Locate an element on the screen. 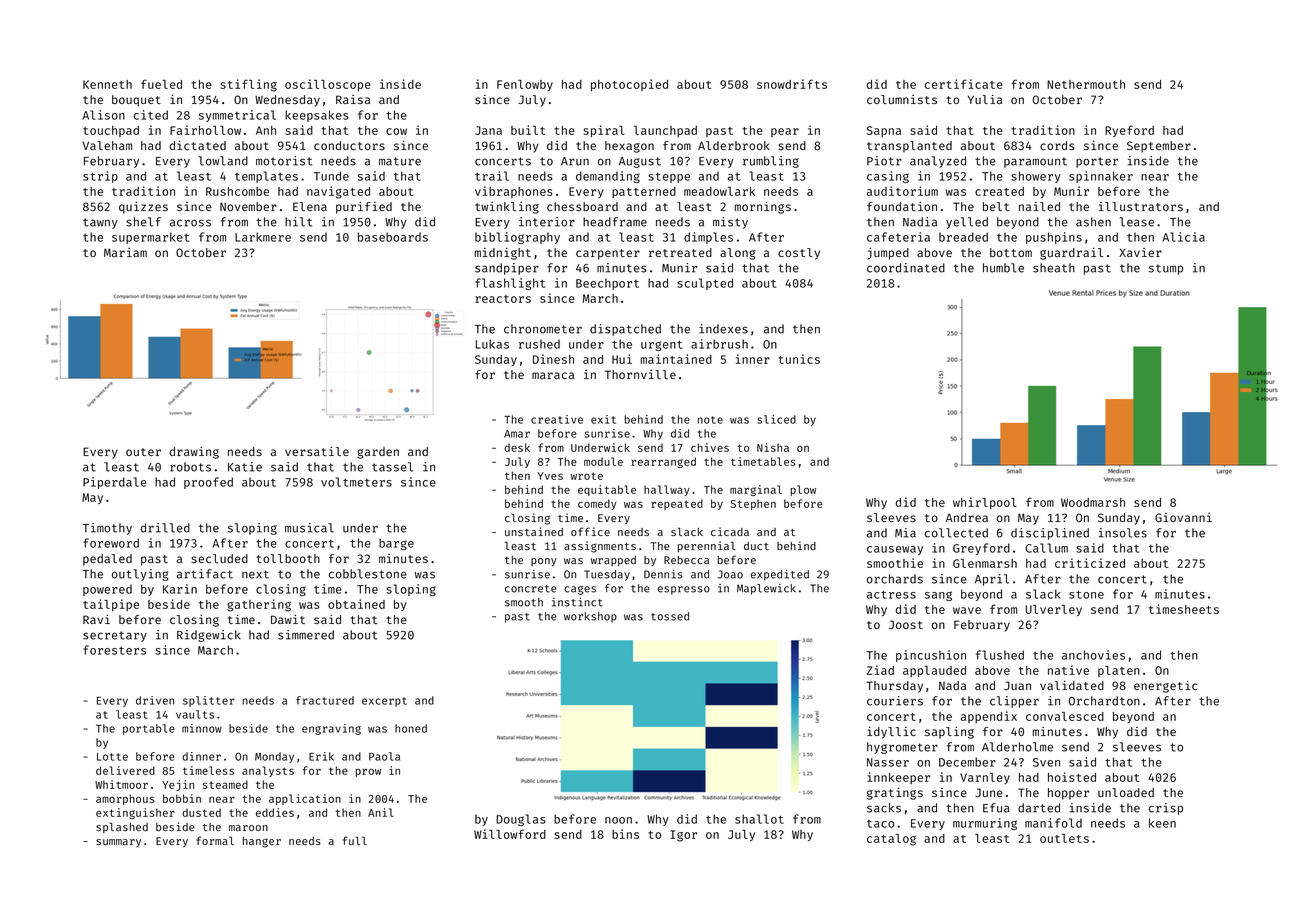 The image size is (1308, 924). comedy is located at coordinates (597, 504).
